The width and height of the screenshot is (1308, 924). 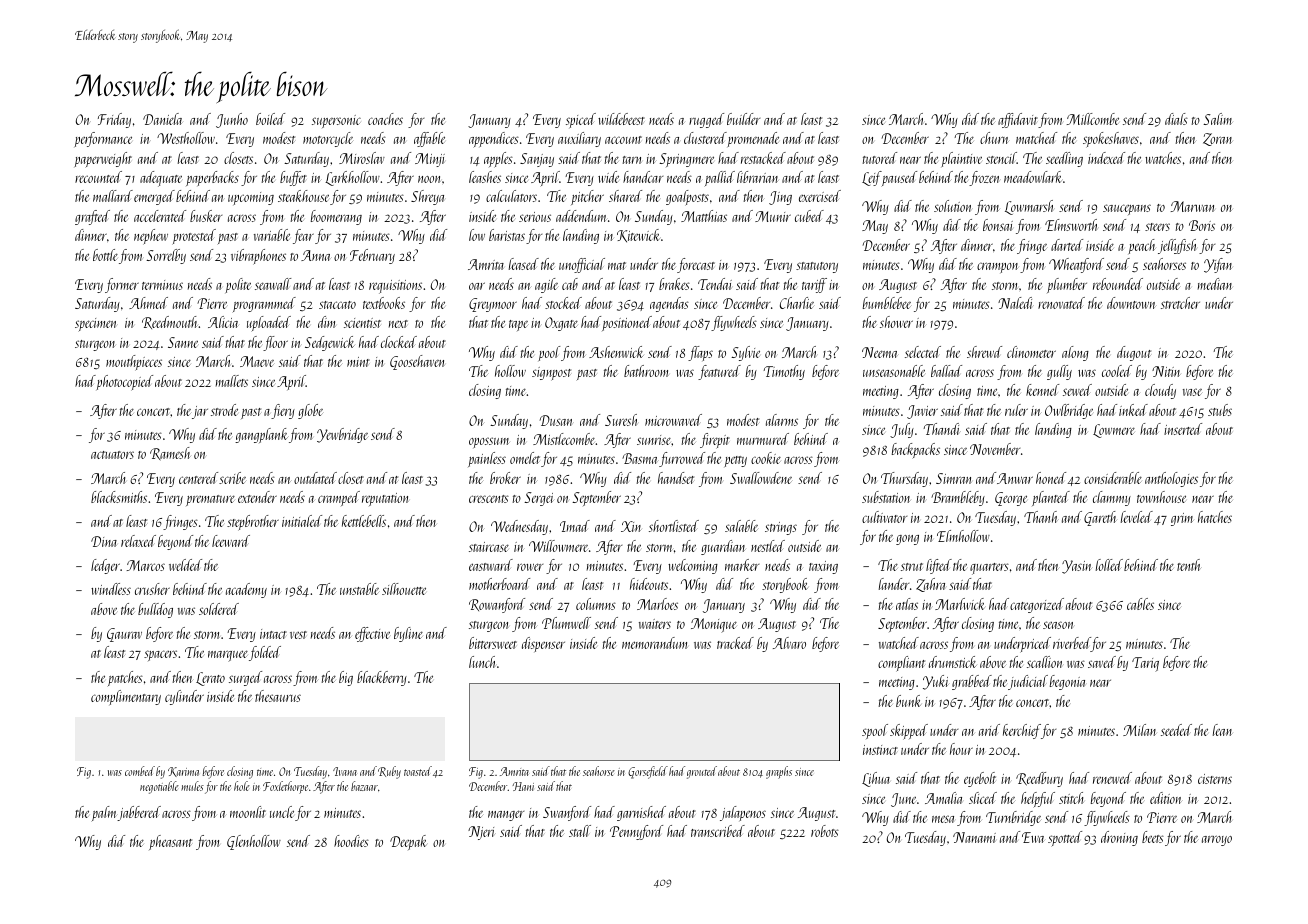 I want to click on Pennyford, so click(x=636, y=832).
